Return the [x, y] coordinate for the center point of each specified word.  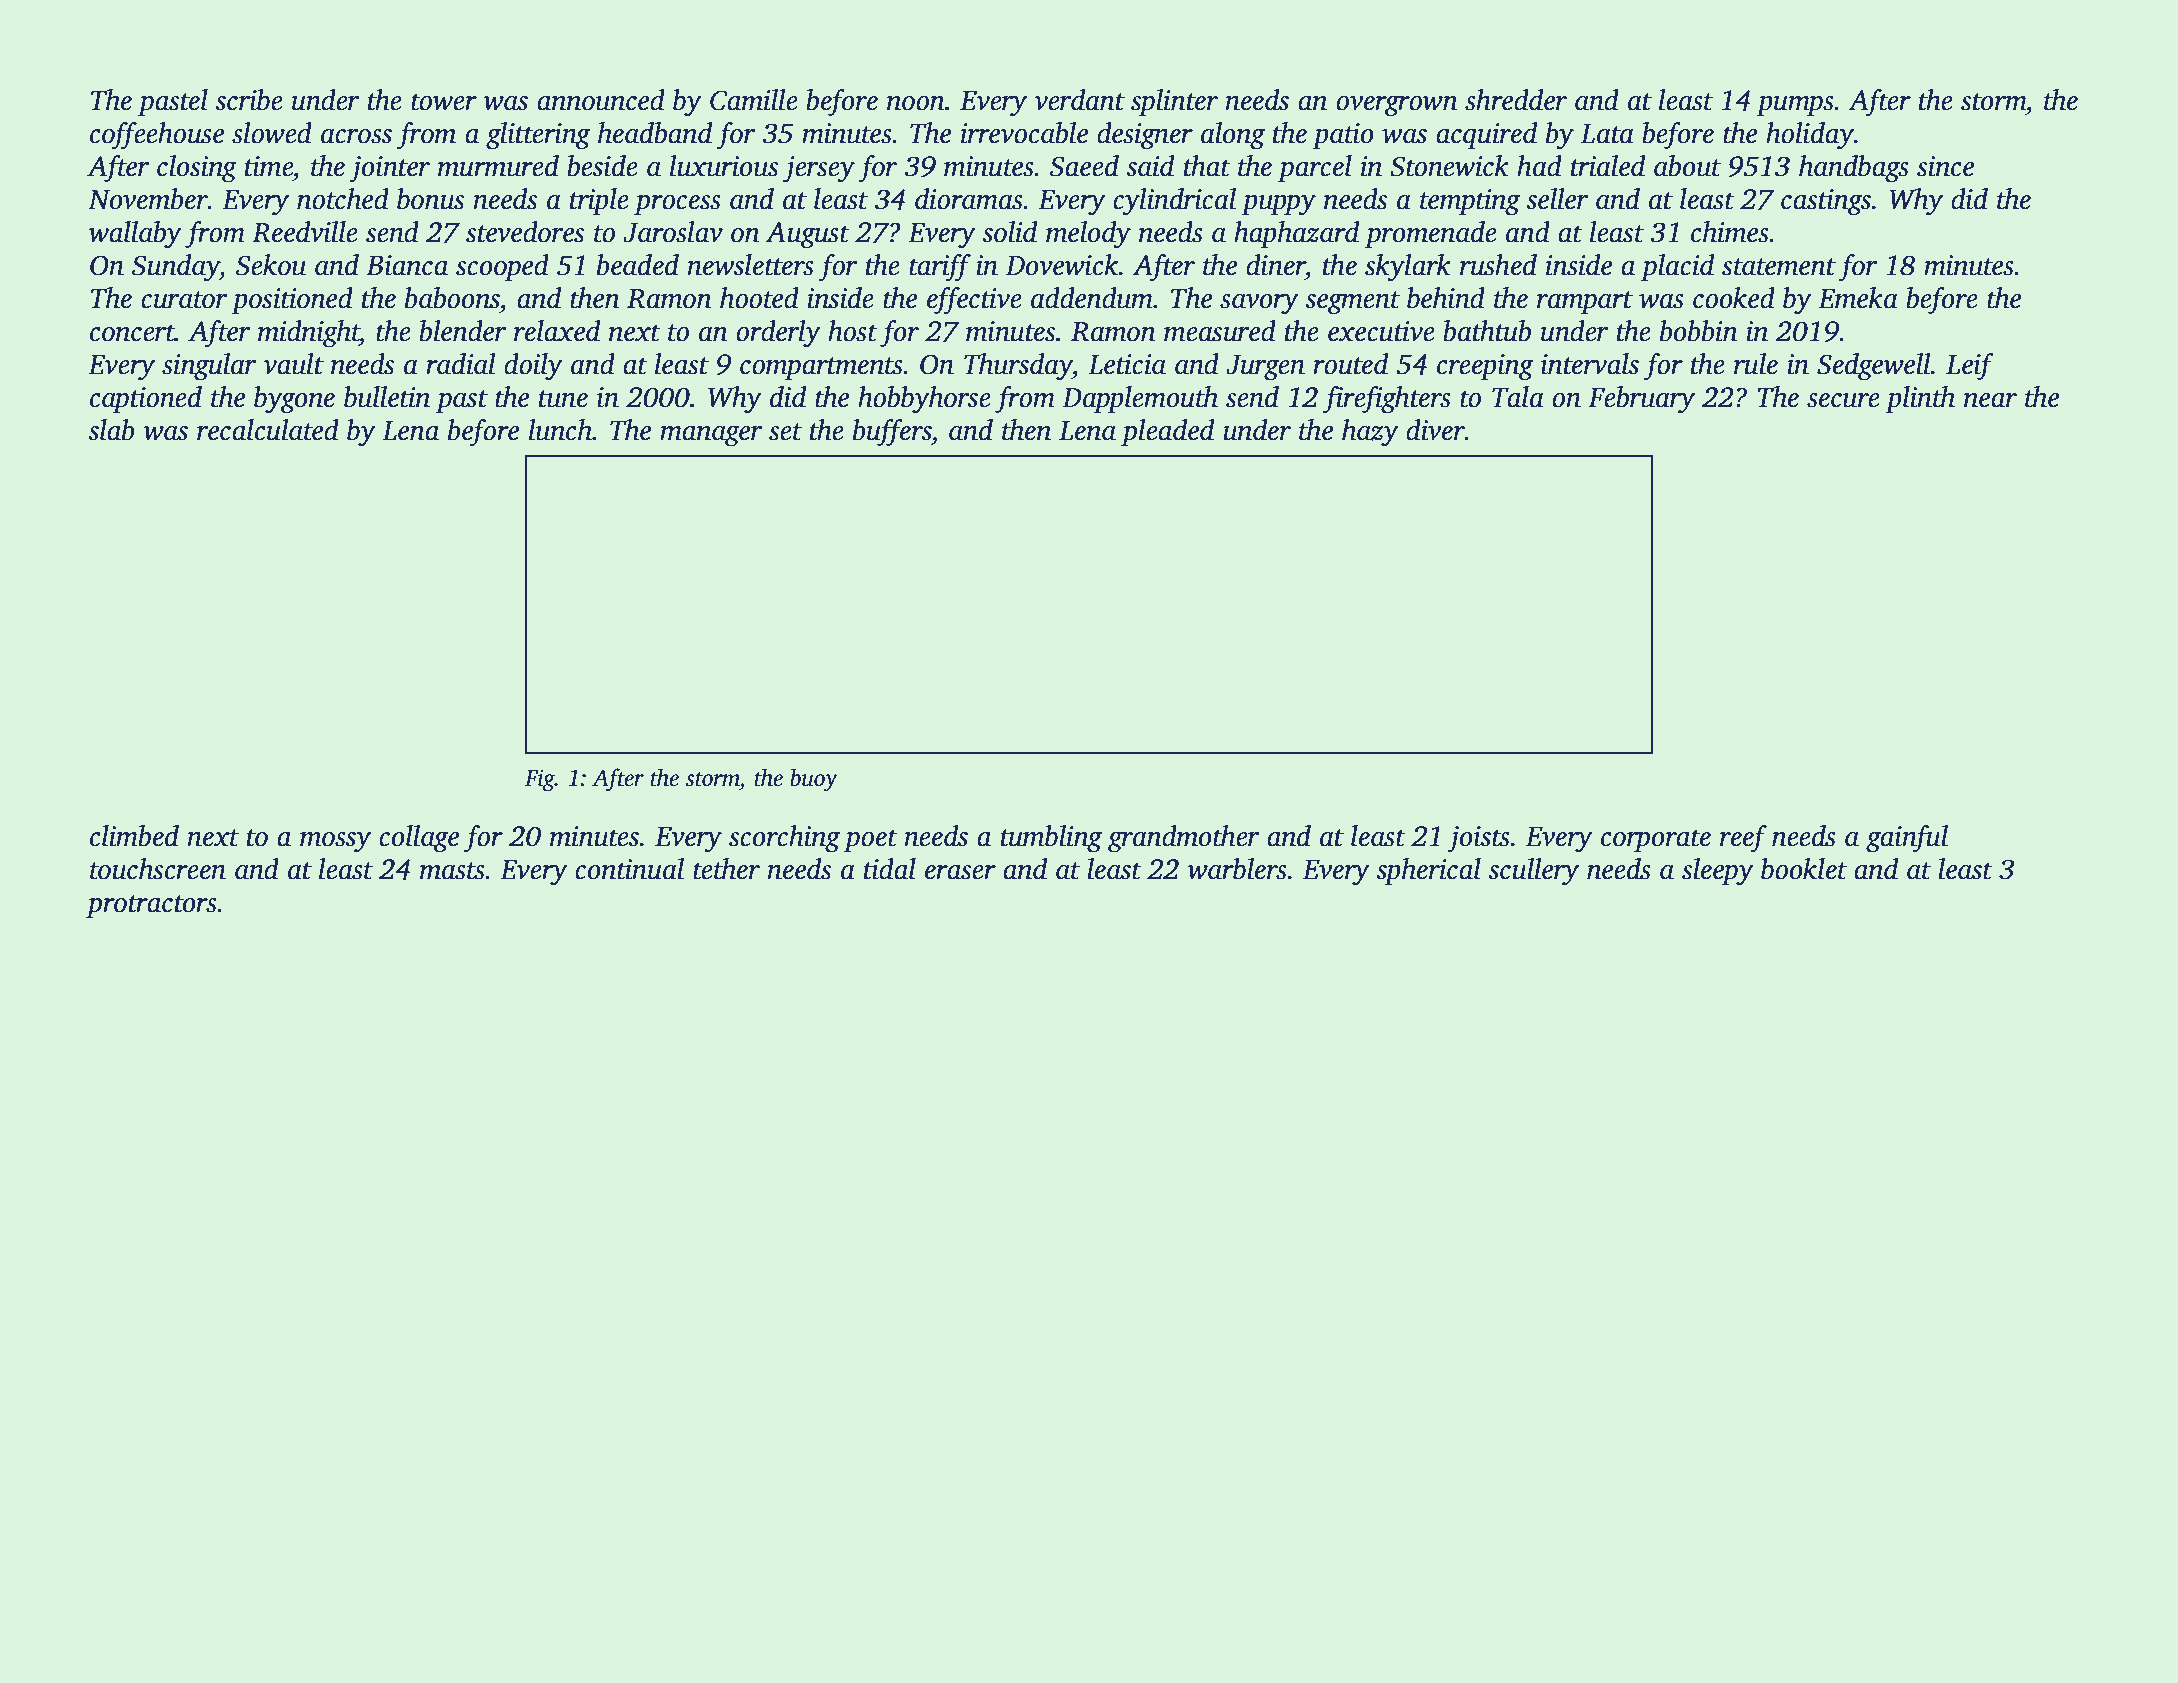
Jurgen [1265, 368]
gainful [1907, 839]
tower [444, 102]
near [1990, 400]
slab [111, 430]
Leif [1970, 367]
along [1233, 136]
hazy [1370, 433]
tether [726, 869]
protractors [151, 906]
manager [711, 436]
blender [463, 331]
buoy [814, 780]
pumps [1795, 106]
